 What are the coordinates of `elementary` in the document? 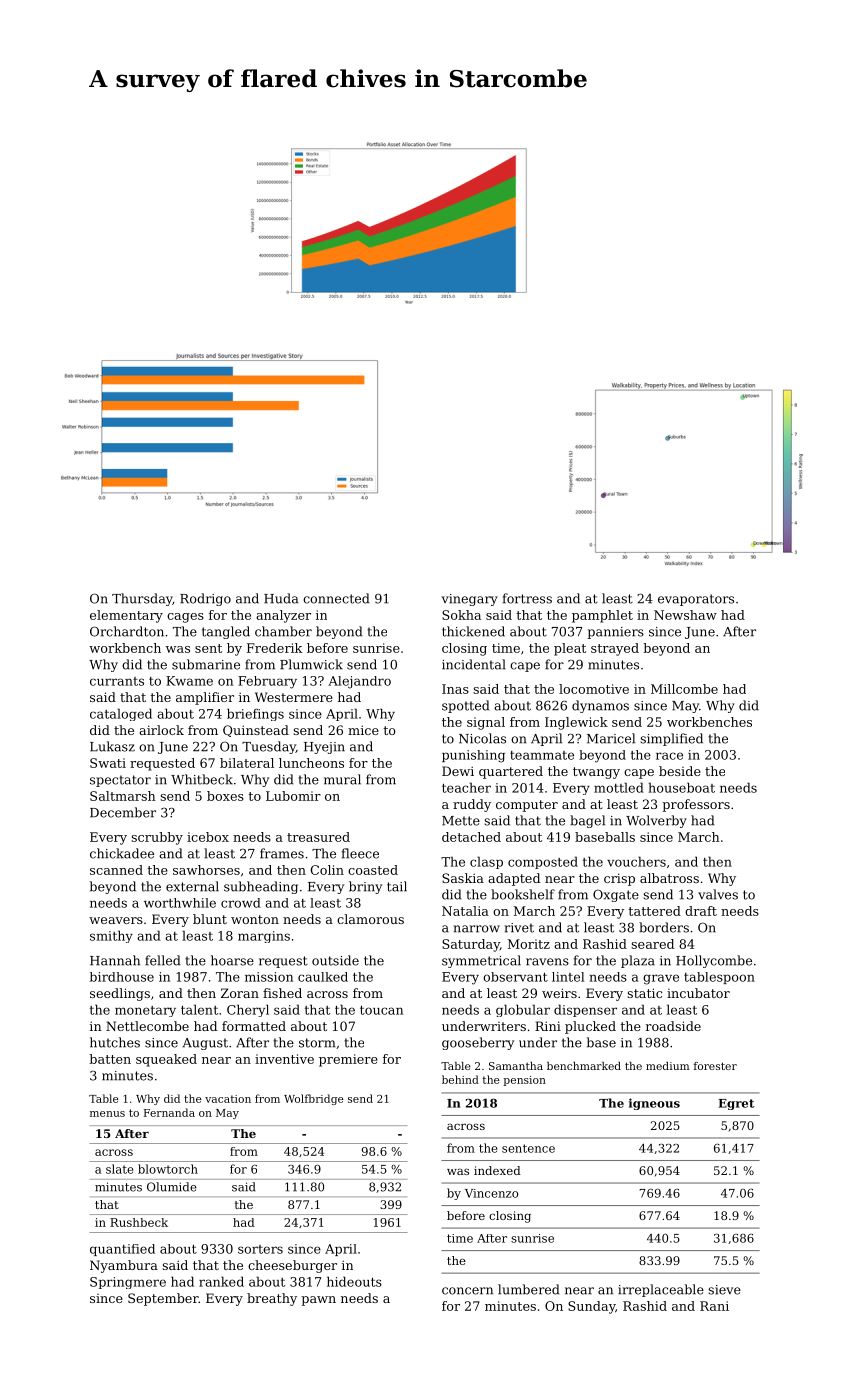 It's located at (126, 616).
